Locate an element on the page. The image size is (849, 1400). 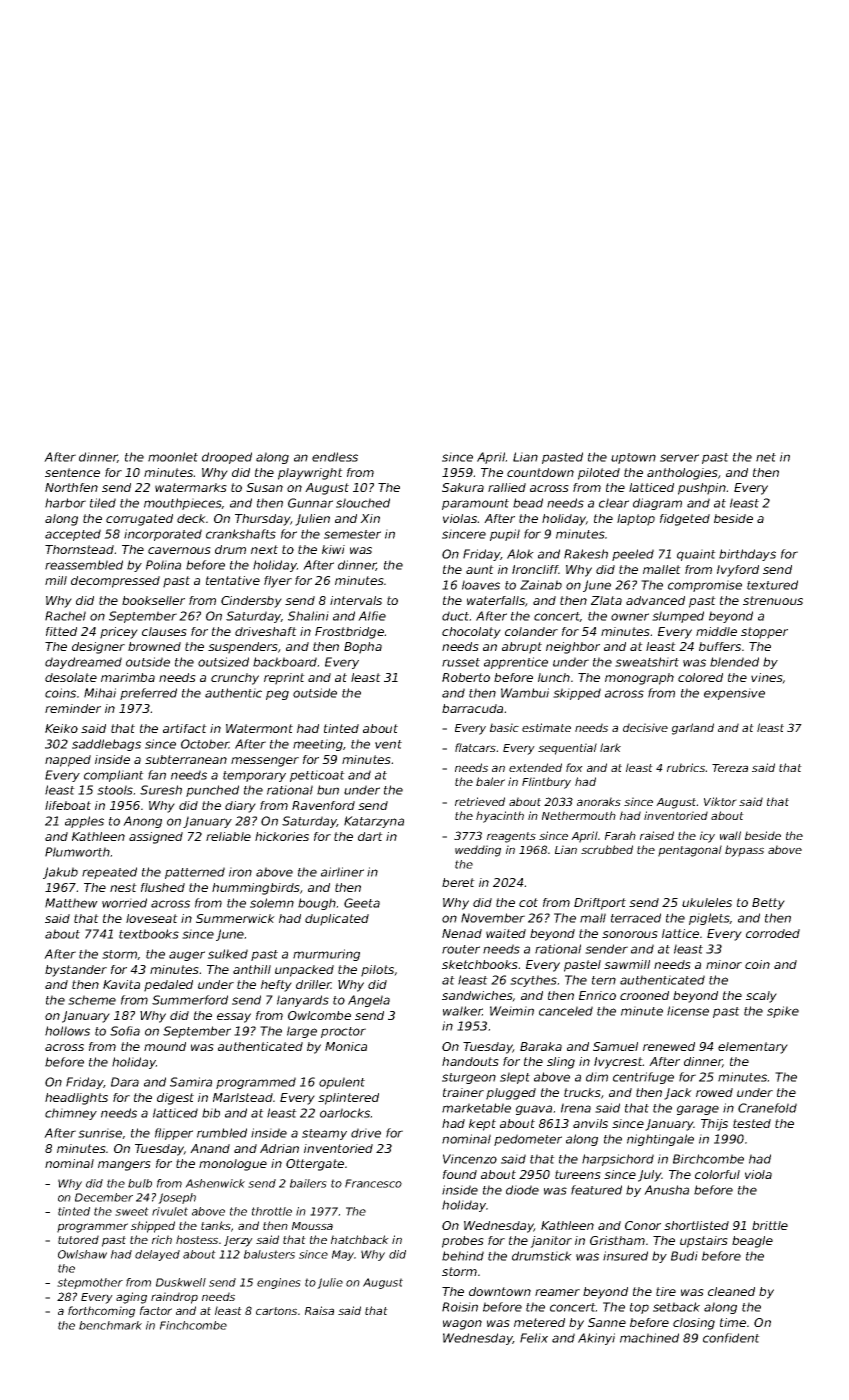
server is located at coordinates (679, 458).
